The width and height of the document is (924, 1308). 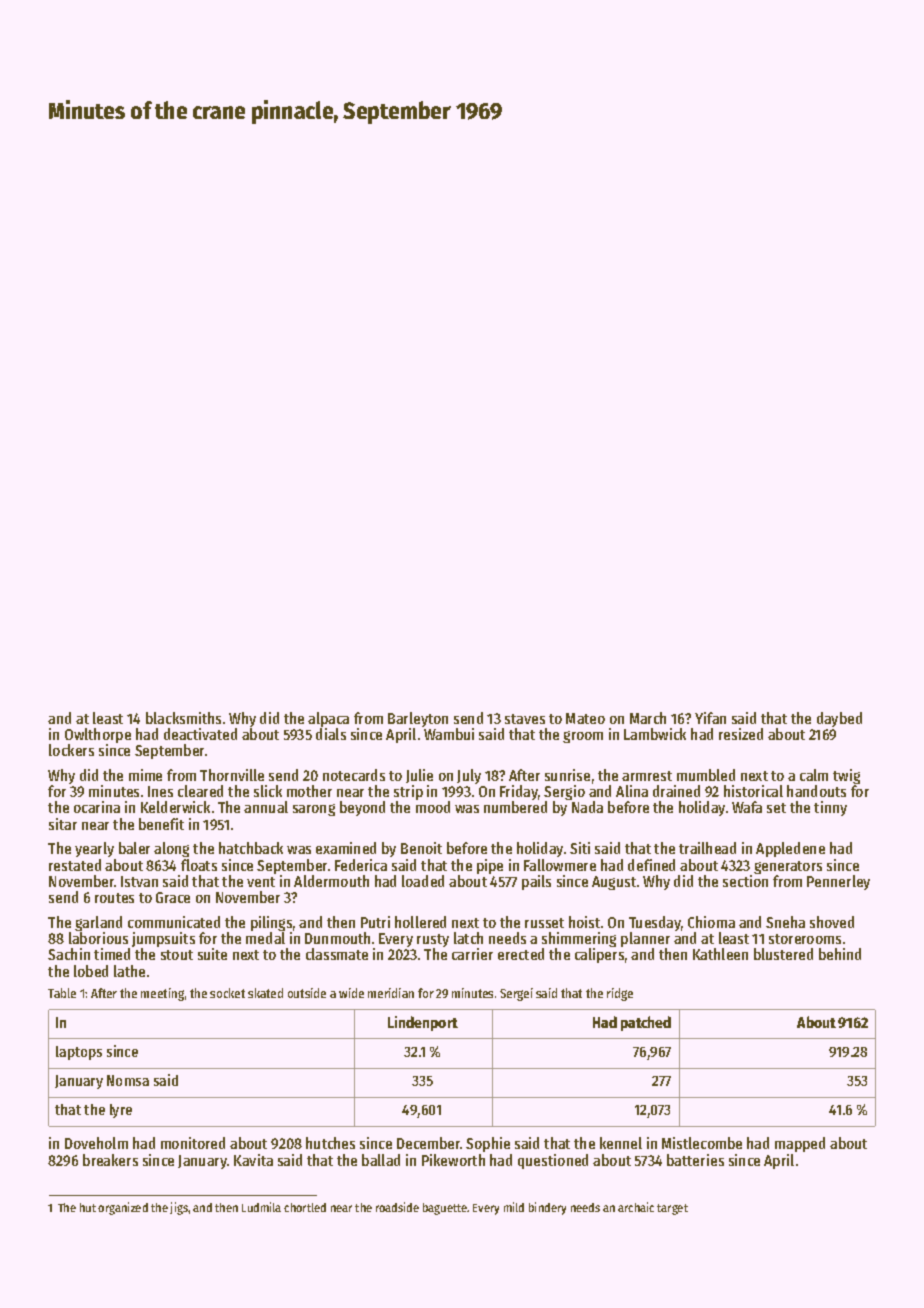 I want to click on along, so click(x=171, y=849).
